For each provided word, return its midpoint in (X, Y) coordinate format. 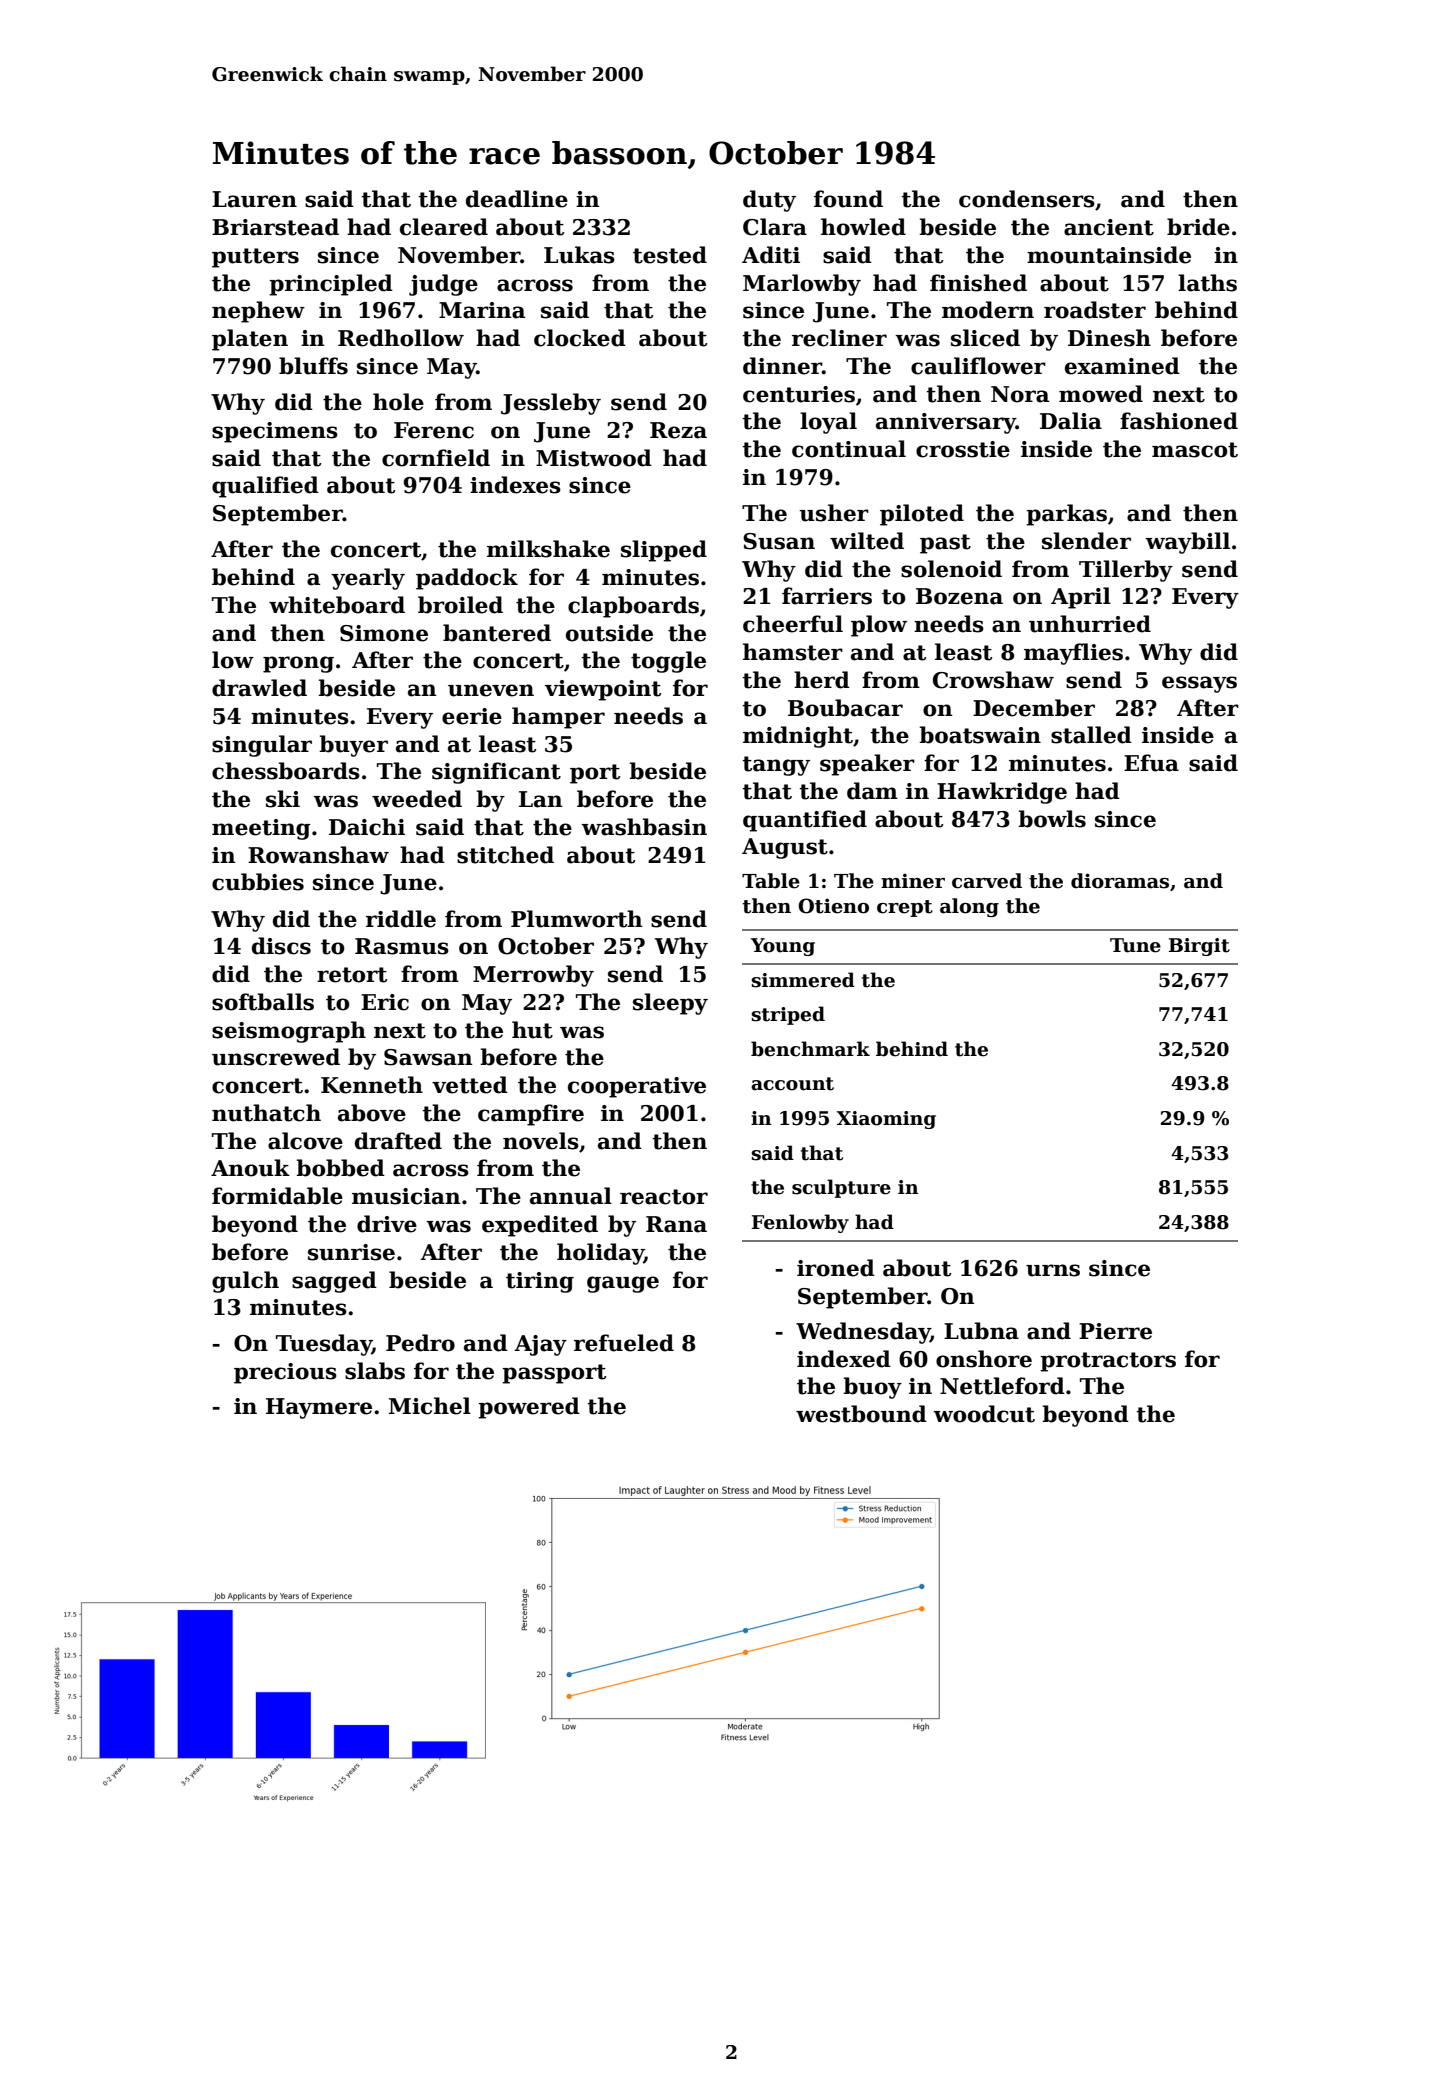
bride (1198, 227)
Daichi (367, 827)
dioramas (1120, 881)
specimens (275, 432)
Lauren (254, 199)
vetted (470, 1085)
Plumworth (577, 919)
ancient (1109, 227)
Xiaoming (886, 1120)
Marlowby (802, 285)
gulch (245, 1282)
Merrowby (533, 976)
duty (769, 201)
